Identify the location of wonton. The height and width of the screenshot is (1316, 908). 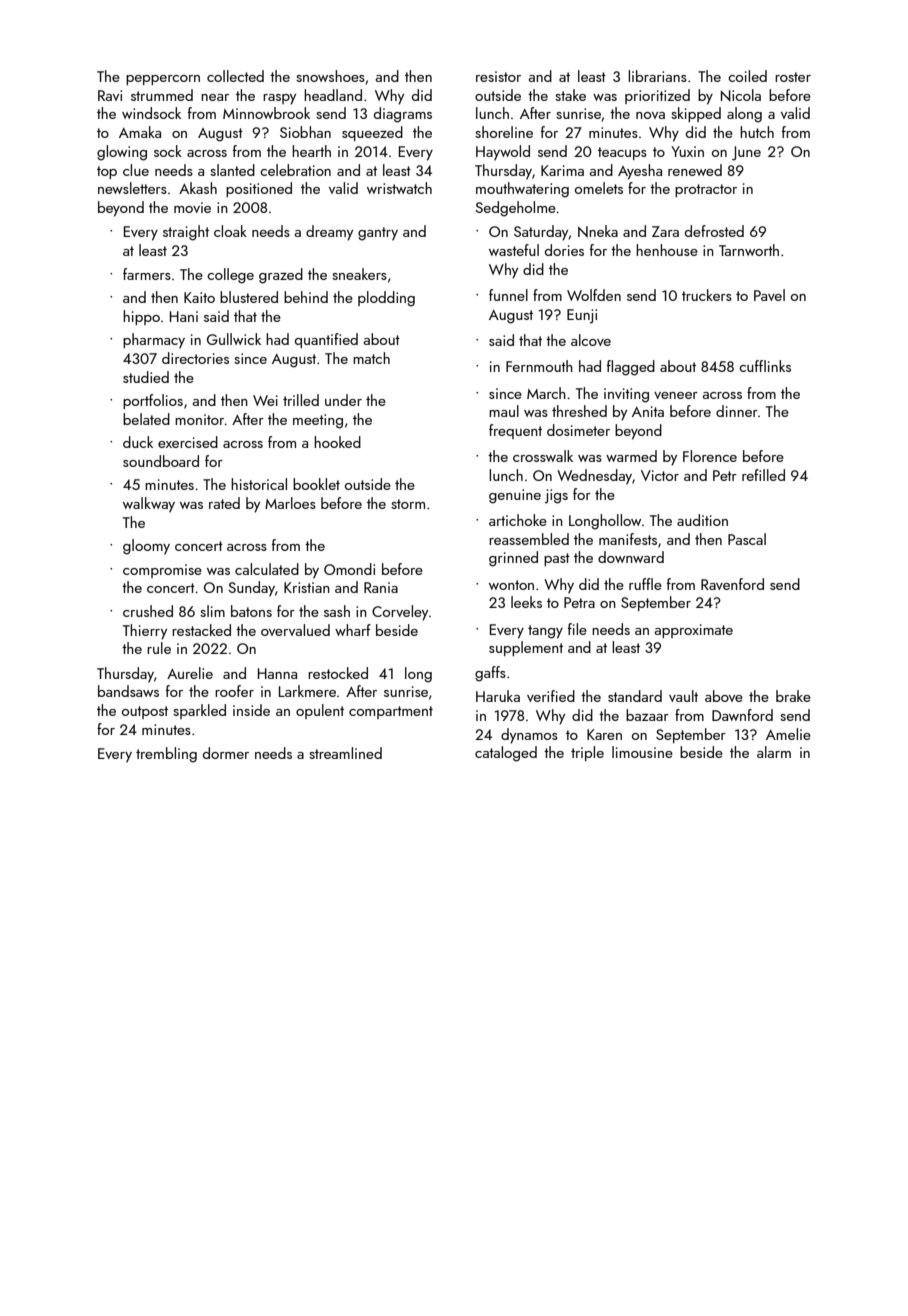
(511, 585).
